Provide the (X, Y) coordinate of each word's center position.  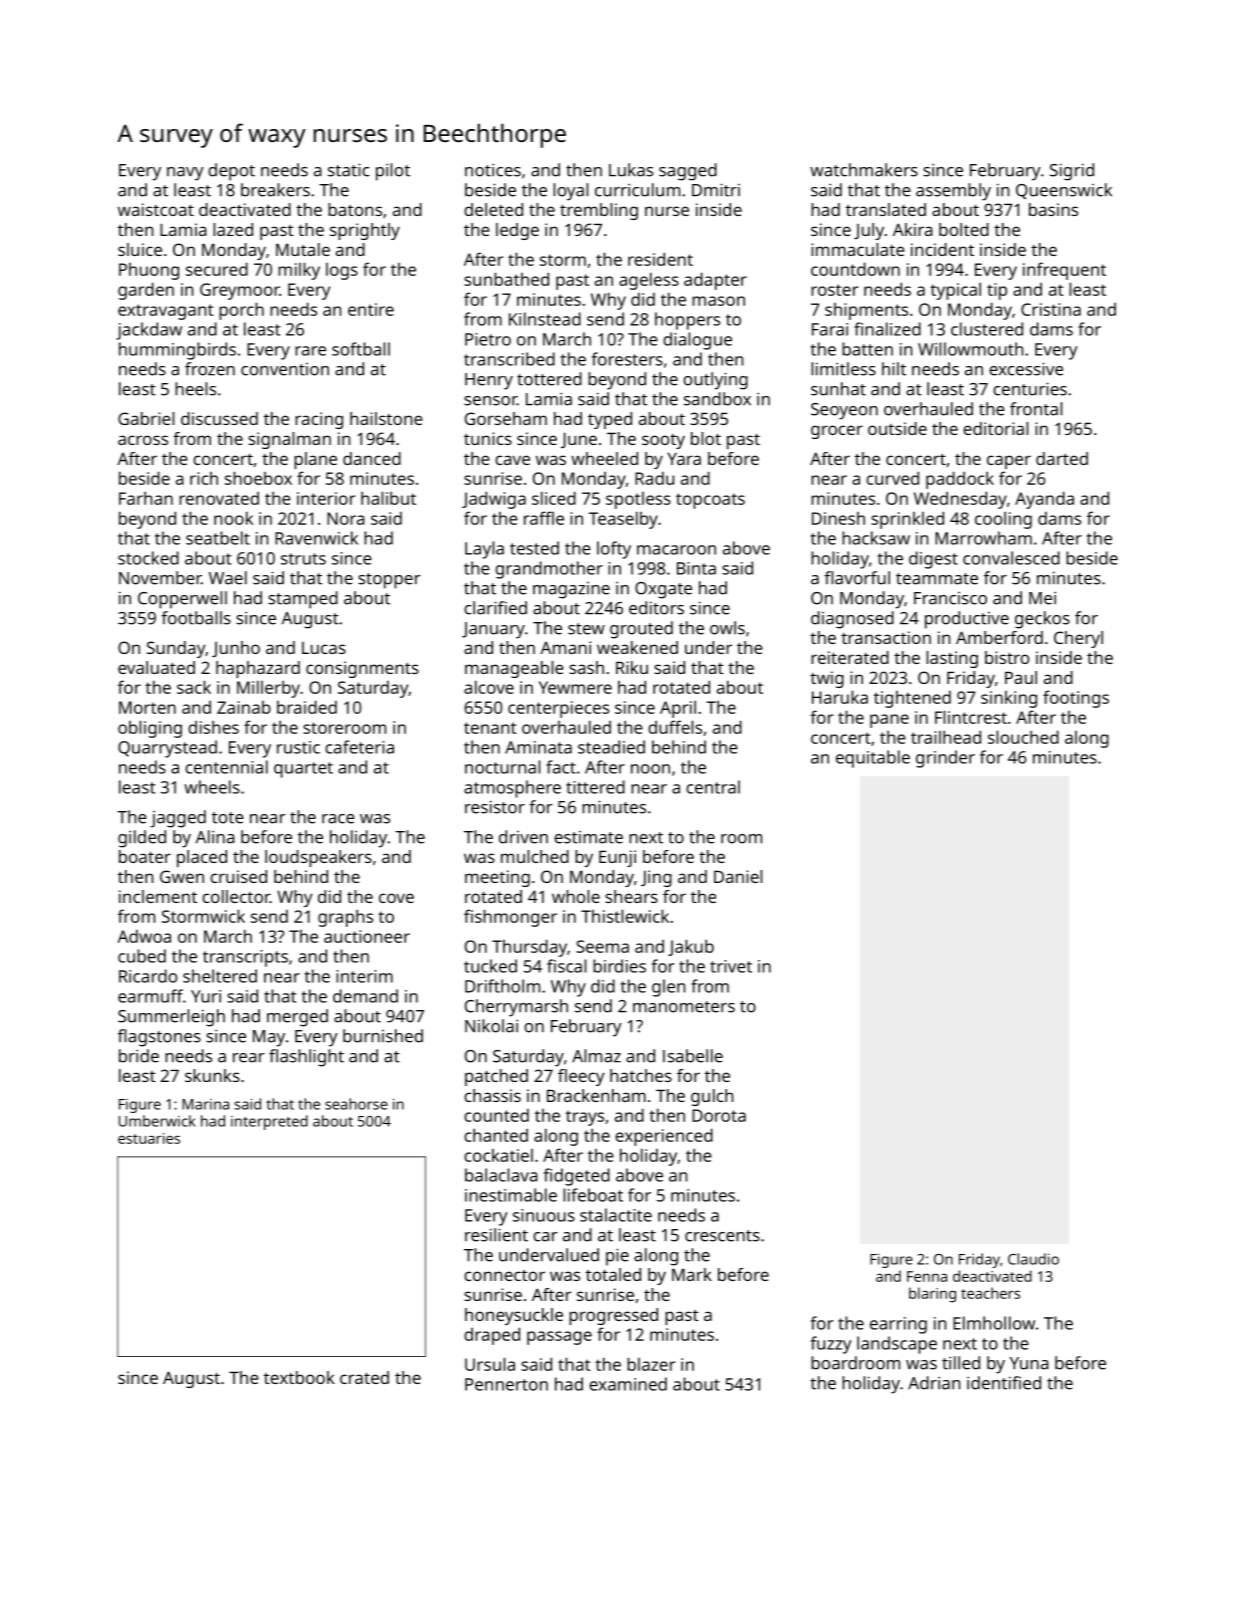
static (349, 170)
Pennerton (506, 1384)
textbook (299, 1377)
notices (493, 170)
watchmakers (864, 170)
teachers (990, 1293)
